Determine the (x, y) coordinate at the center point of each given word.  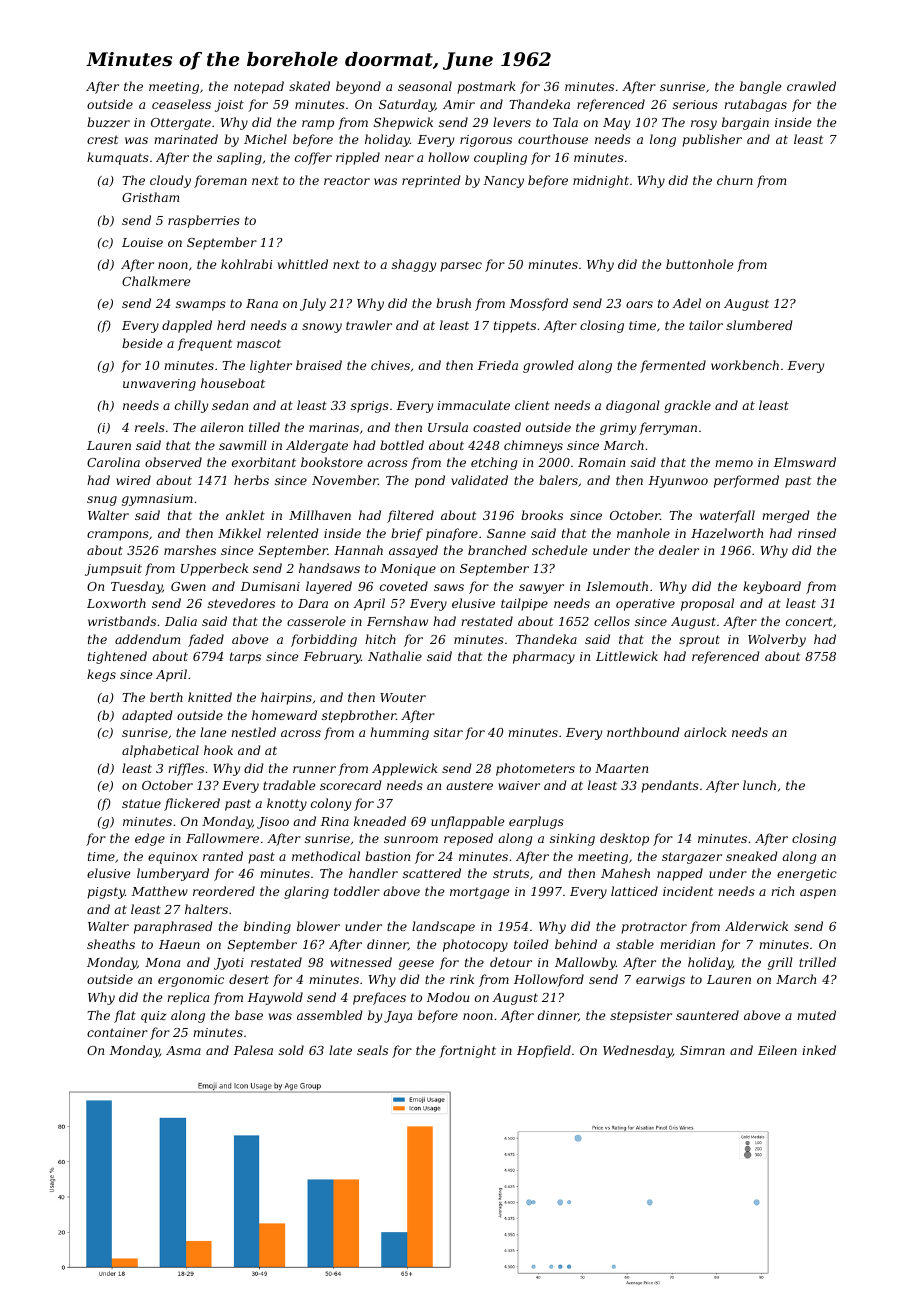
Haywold (275, 998)
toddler (357, 891)
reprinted (431, 181)
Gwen (188, 586)
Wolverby (777, 640)
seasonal (425, 86)
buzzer (108, 122)
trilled (817, 962)
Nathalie (395, 656)
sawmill (243, 445)
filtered (410, 516)
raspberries (204, 221)
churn (735, 180)
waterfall (727, 516)
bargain (745, 123)
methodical (326, 856)
